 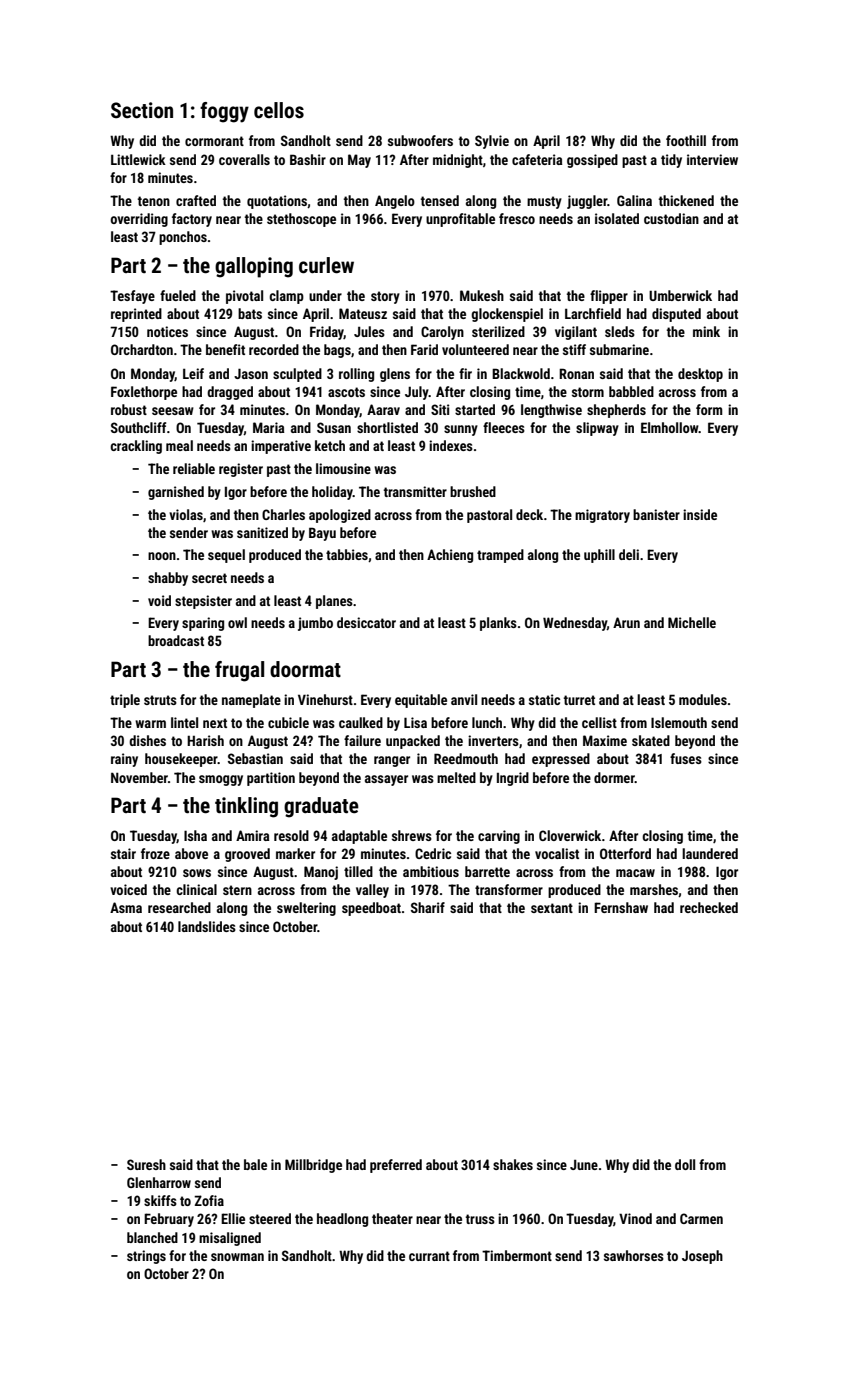 I want to click on shakes, so click(x=513, y=1164).
